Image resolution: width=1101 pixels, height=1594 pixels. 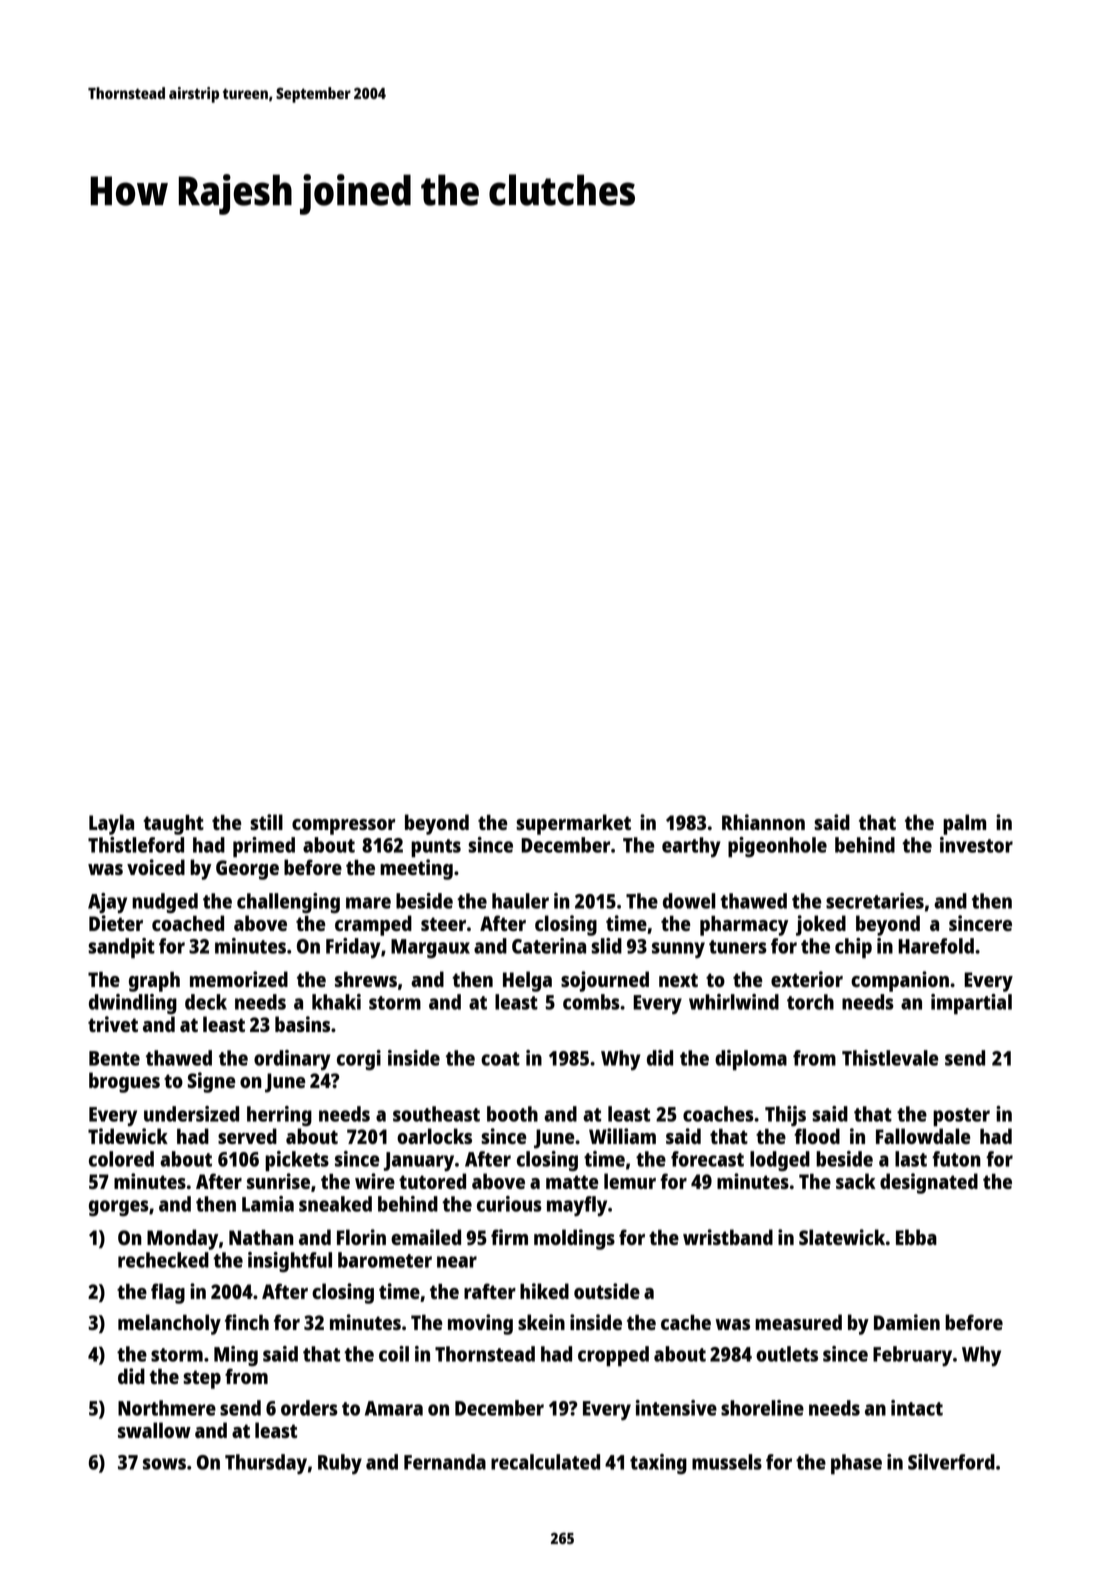 I want to click on diploma, so click(x=751, y=1060).
